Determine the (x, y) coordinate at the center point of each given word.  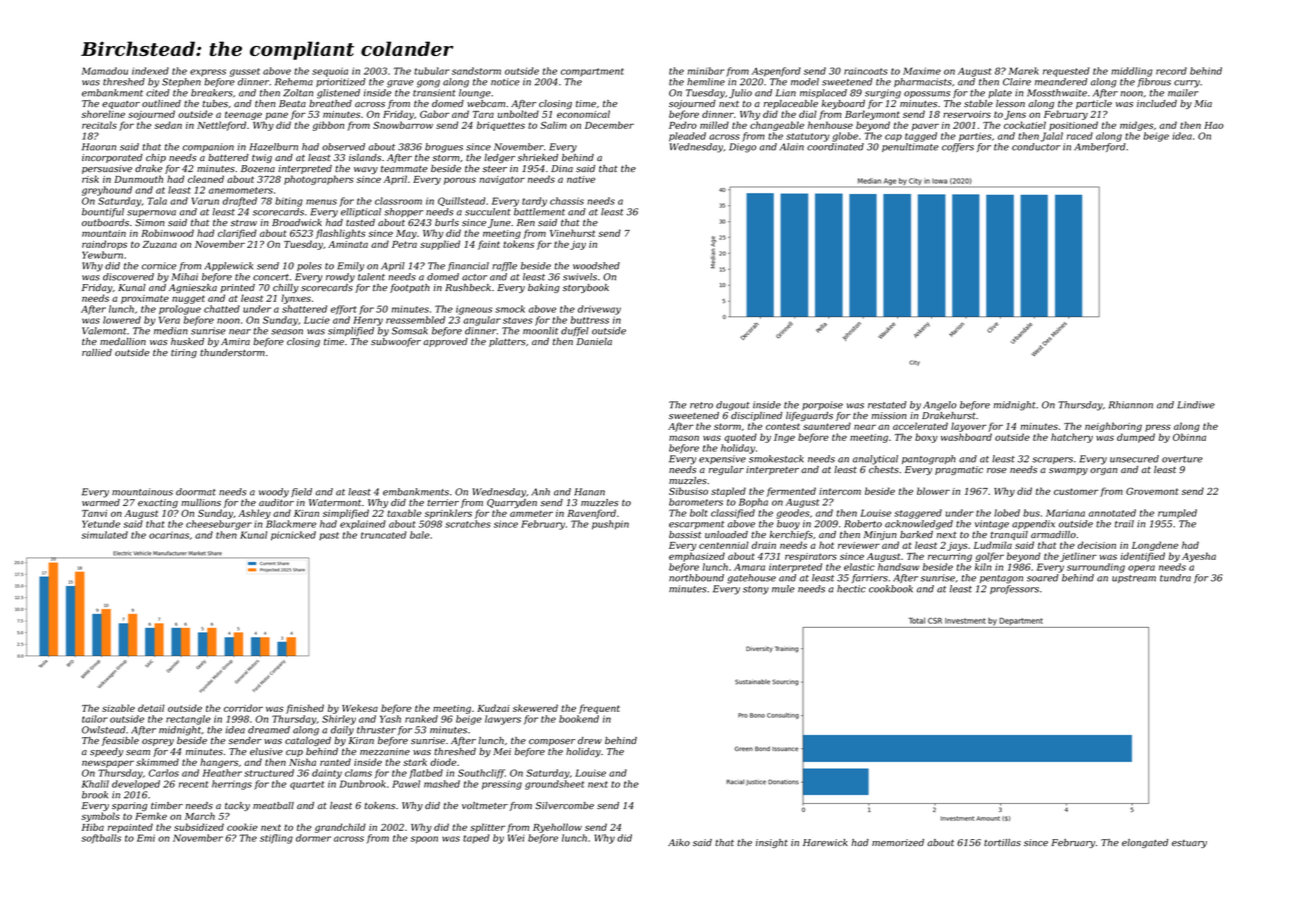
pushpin (610, 525)
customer (1076, 491)
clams (358, 773)
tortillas (1002, 842)
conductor (1036, 147)
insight (772, 843)
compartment (592, 72)
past (329, 536)
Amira (235, 341)
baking (544, 288)
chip (156, 158)
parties (975, 137)
